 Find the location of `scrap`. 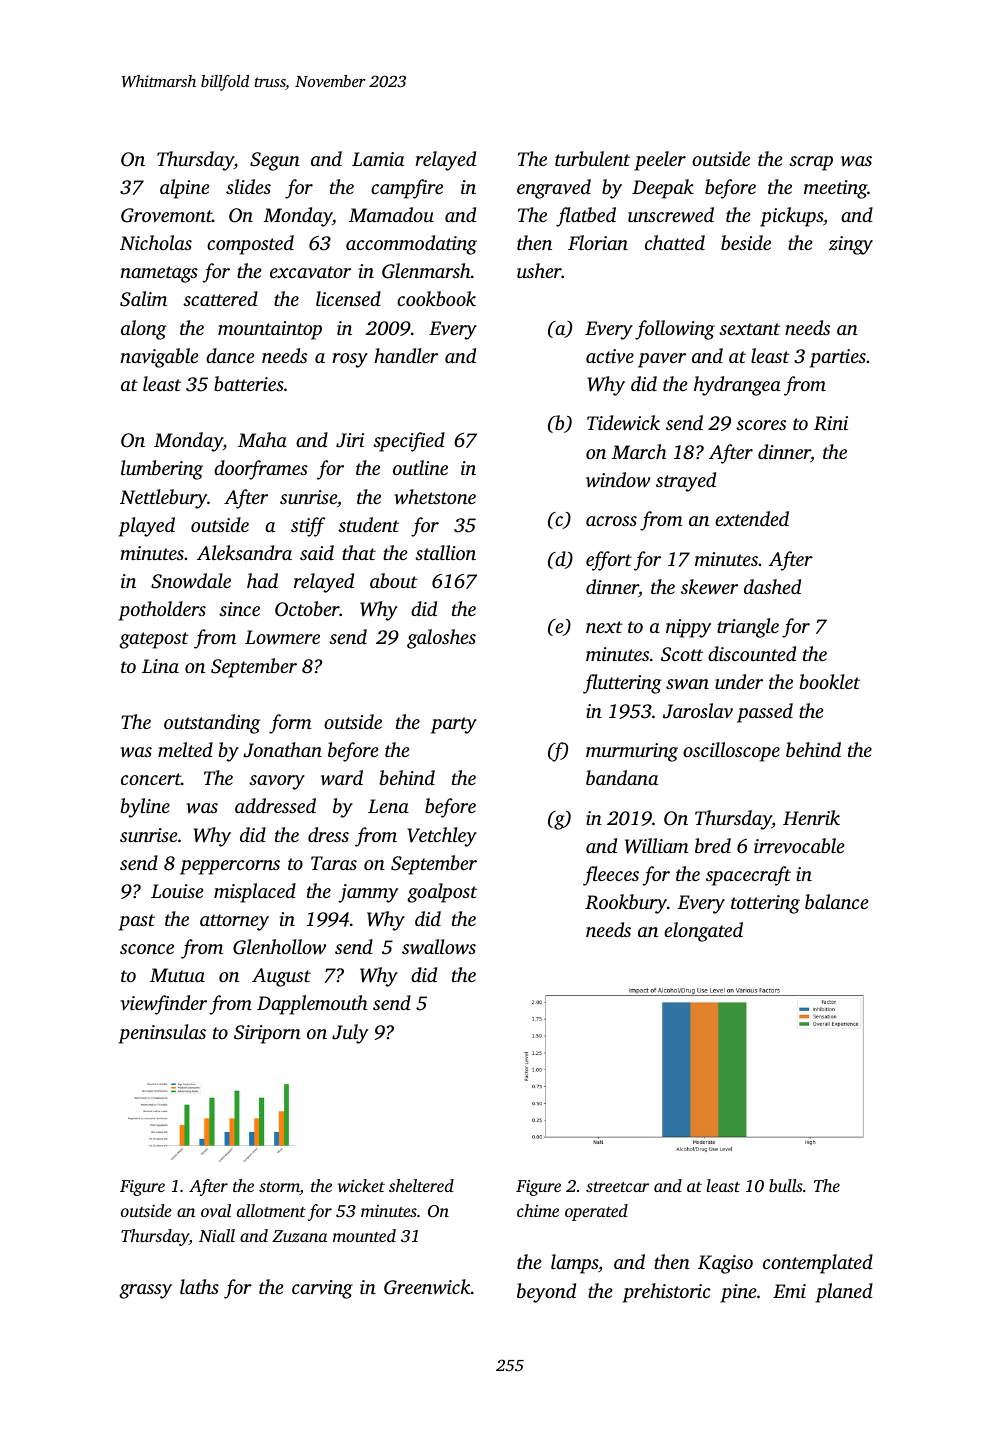

scrap is located at coordinates (811, 163).
